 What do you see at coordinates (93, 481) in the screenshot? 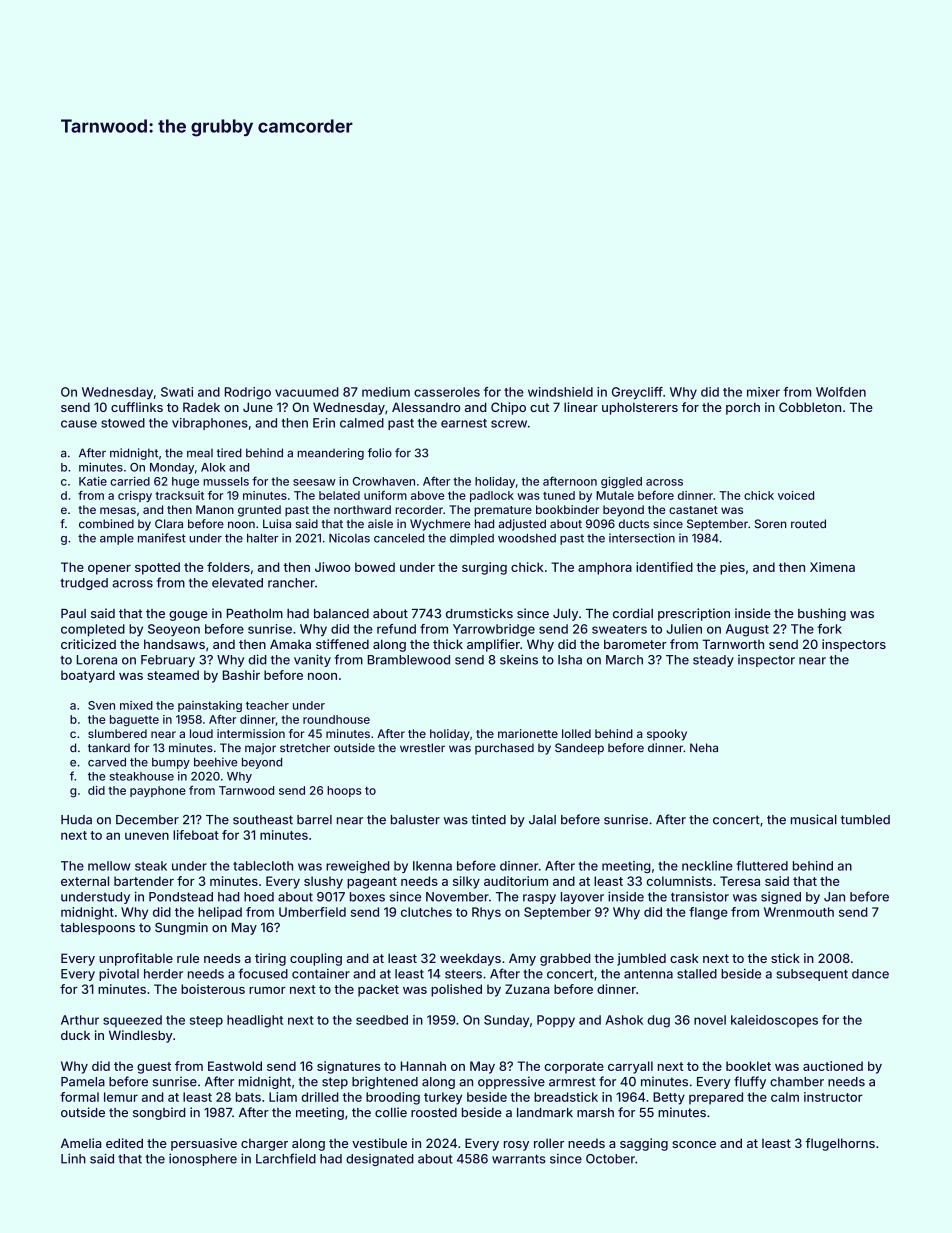
I see `Katie` at bounding box center [93, 481].
